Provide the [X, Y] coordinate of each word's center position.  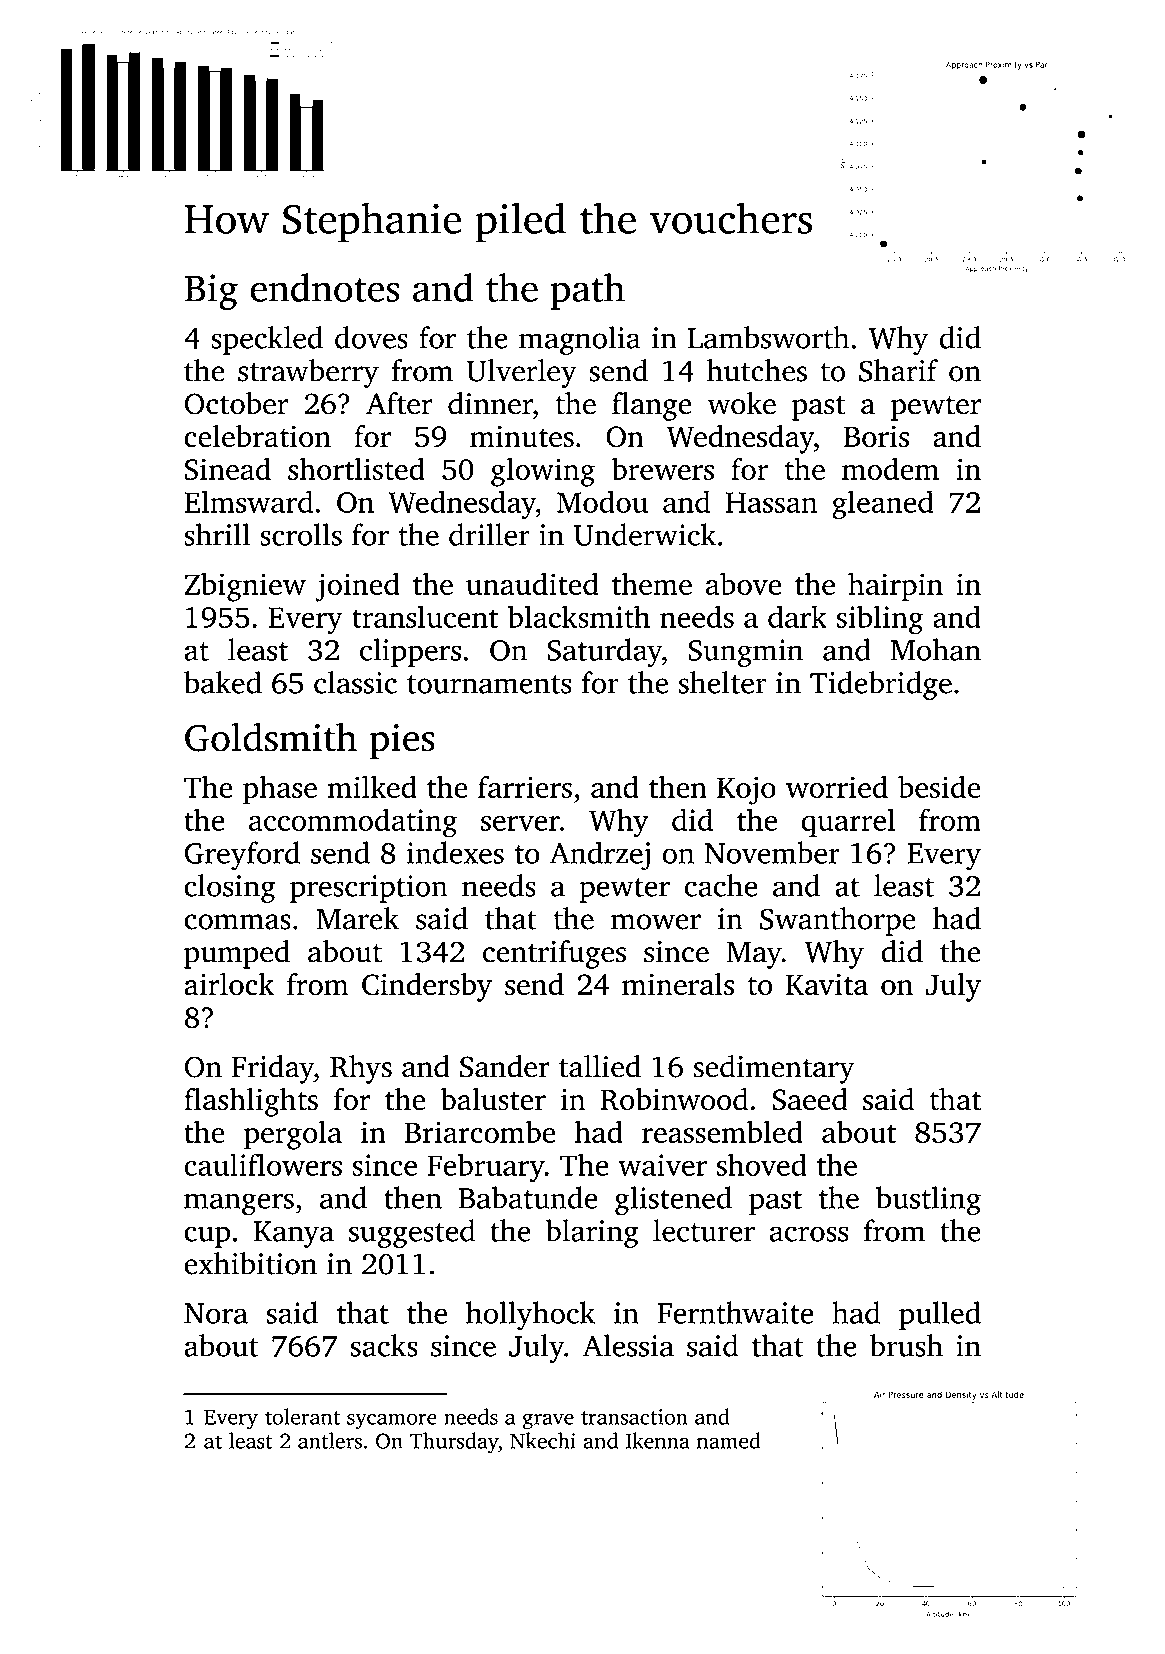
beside [939, 786]
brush [906, 1345]
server [520, 823]
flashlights [251, 1102]
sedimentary [774, 1069]
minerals [678, 984]
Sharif [898, 370]
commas [237, 922]
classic [355, 682]
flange [652, 406]
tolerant [302, 1416]
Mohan [935, 649]
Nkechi [543, 1440]
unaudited [532, 583]
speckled [267, 340]
